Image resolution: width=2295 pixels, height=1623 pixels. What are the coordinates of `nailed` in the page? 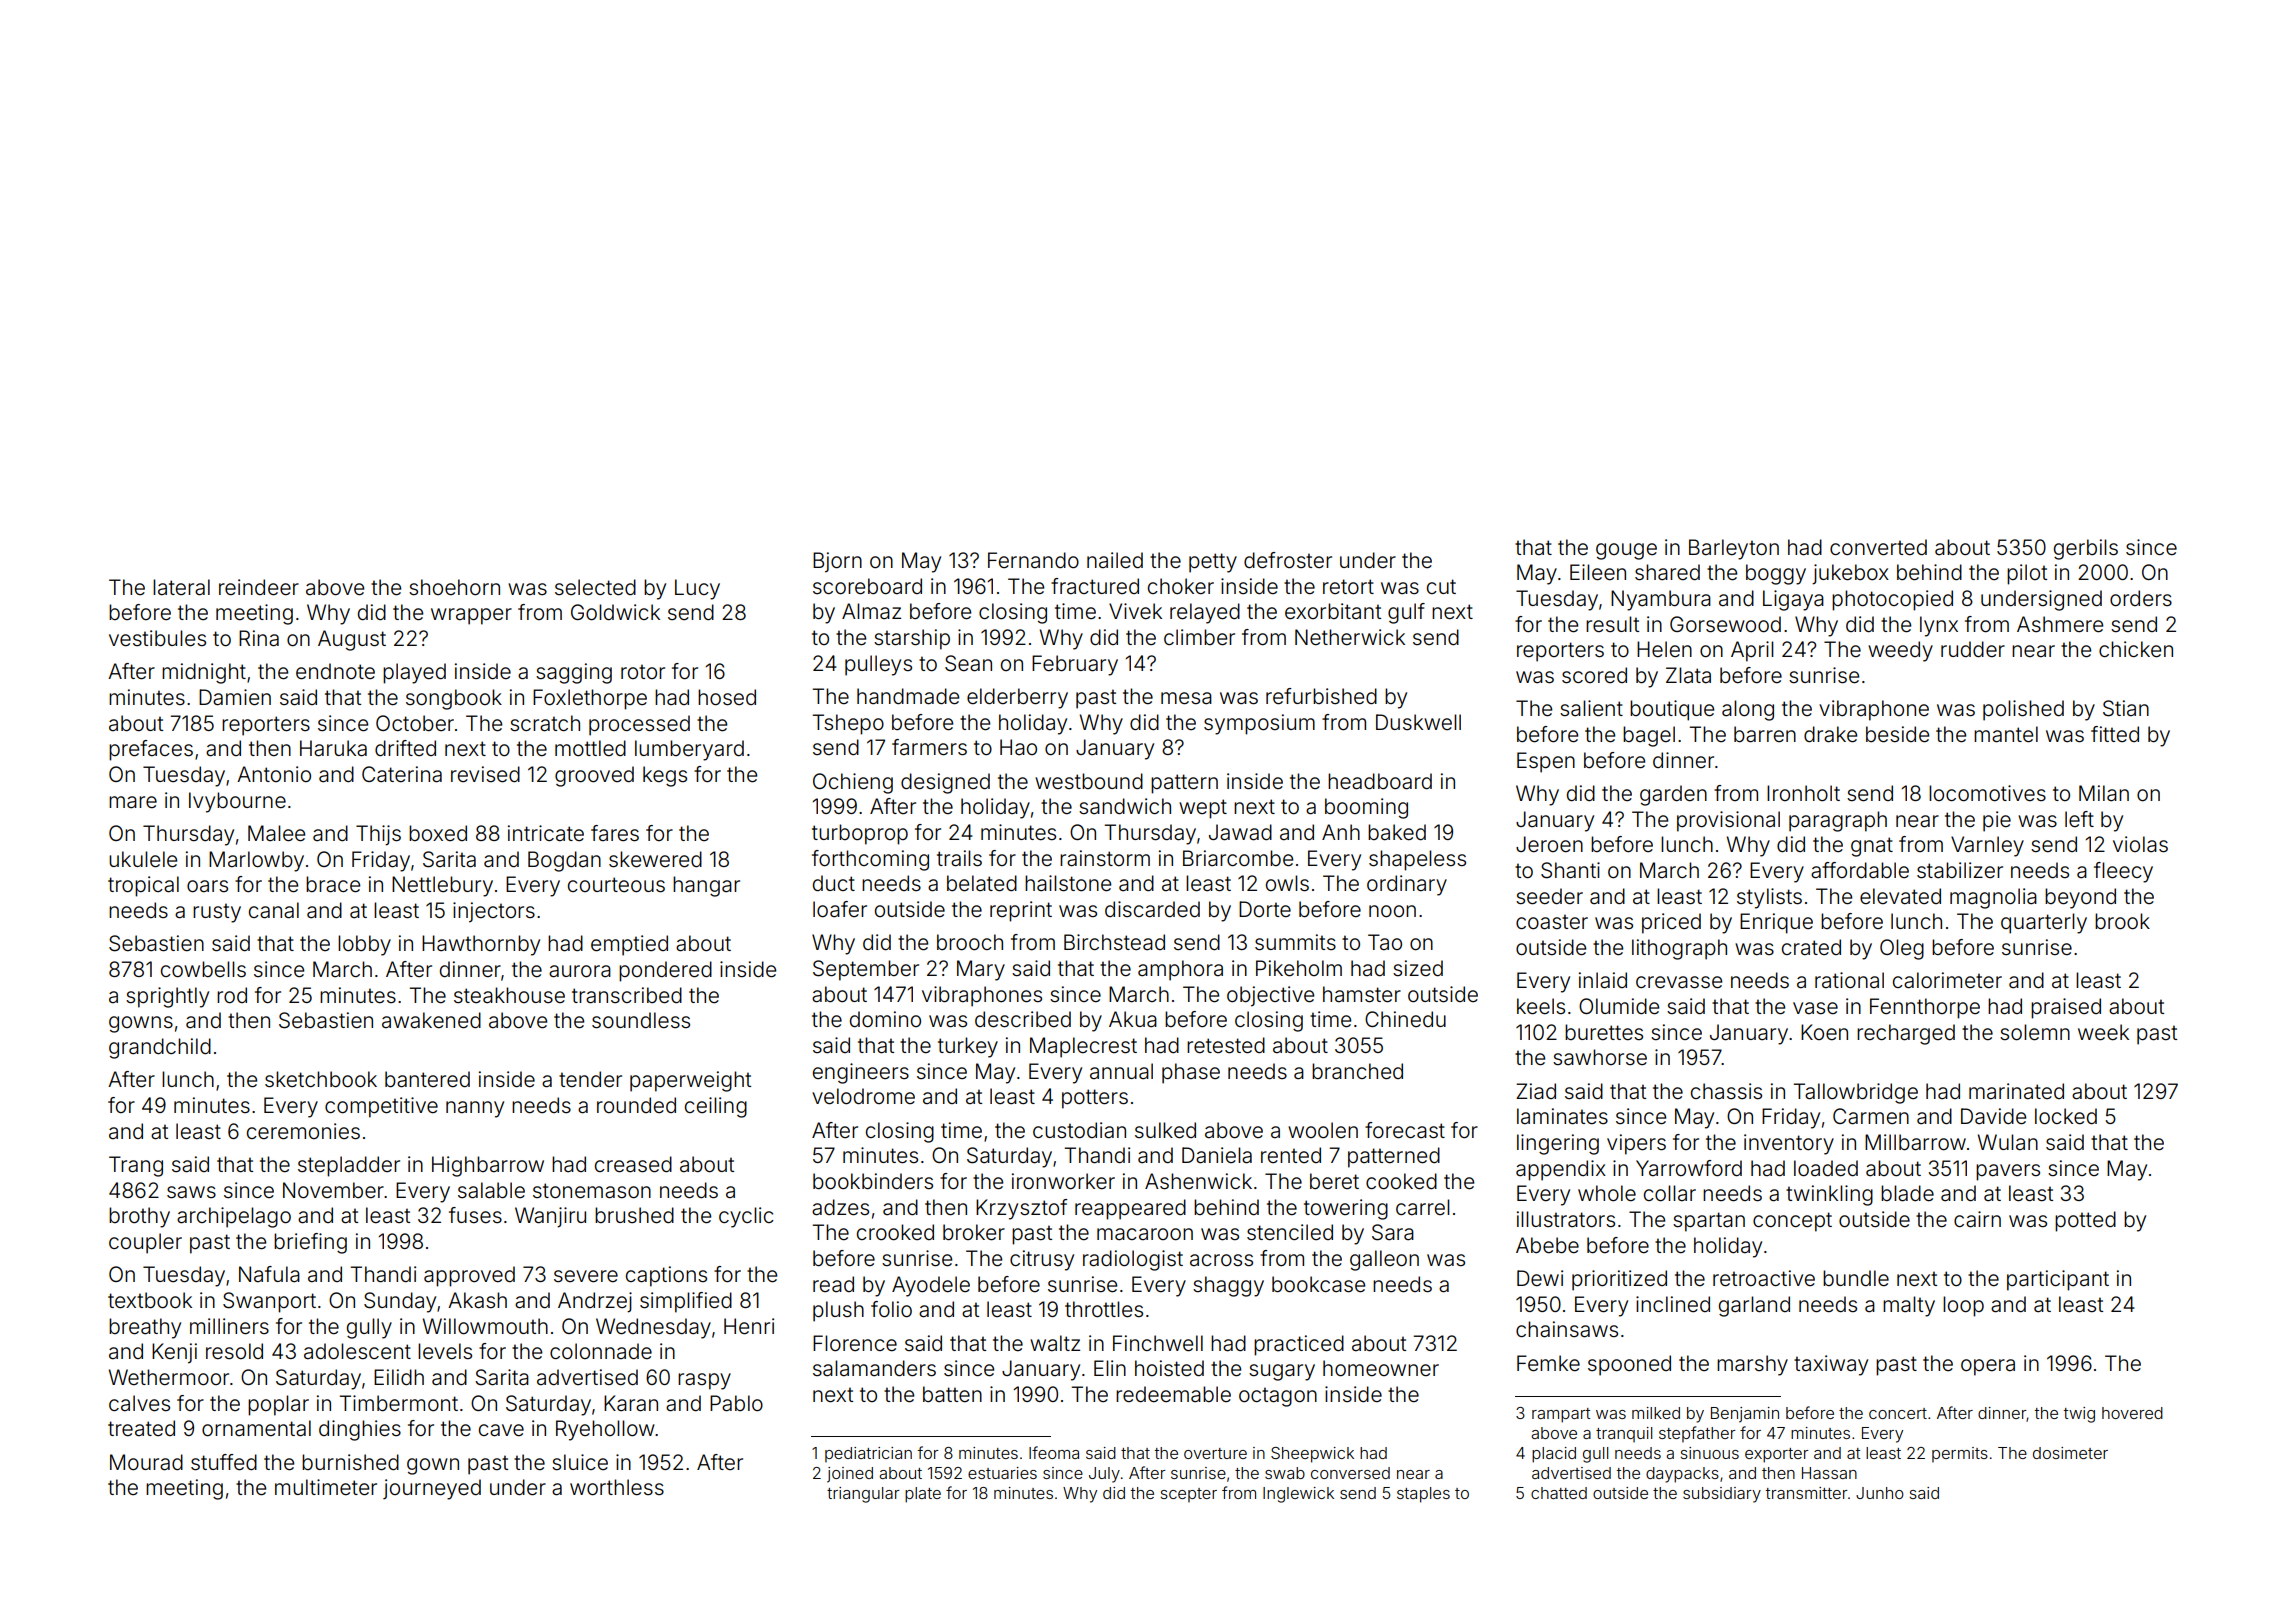 It's located at (1115, 560).
